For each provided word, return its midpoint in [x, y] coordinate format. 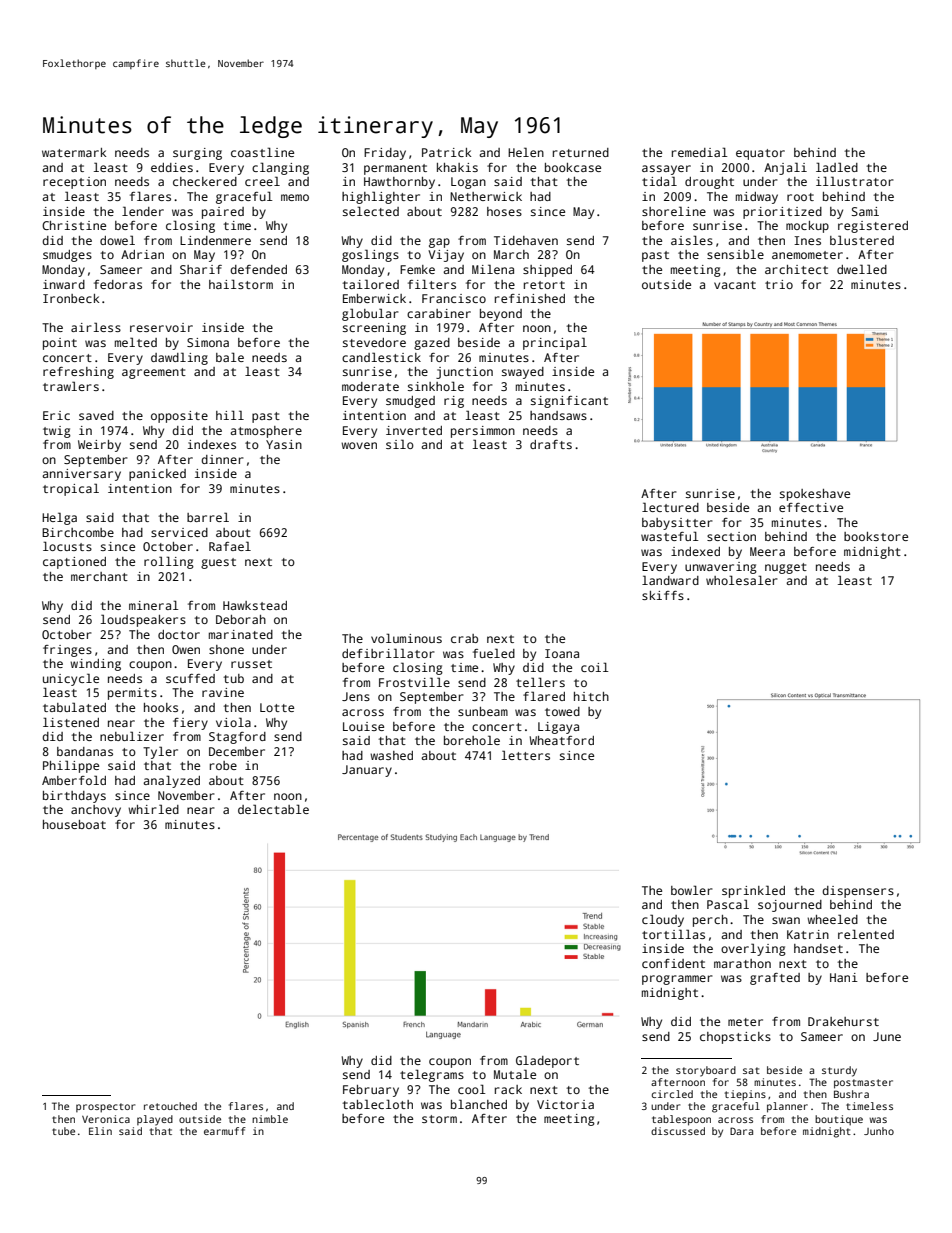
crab [464, 638]
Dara [741, 1131]
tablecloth [377, 1104]
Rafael [230, 546]
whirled [153, 809]
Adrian [142, 254]
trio [779, 284]
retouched [170, 1106]
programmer [677, 980]
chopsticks [735, 1038]
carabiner [439, 313]
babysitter [677, 524]
